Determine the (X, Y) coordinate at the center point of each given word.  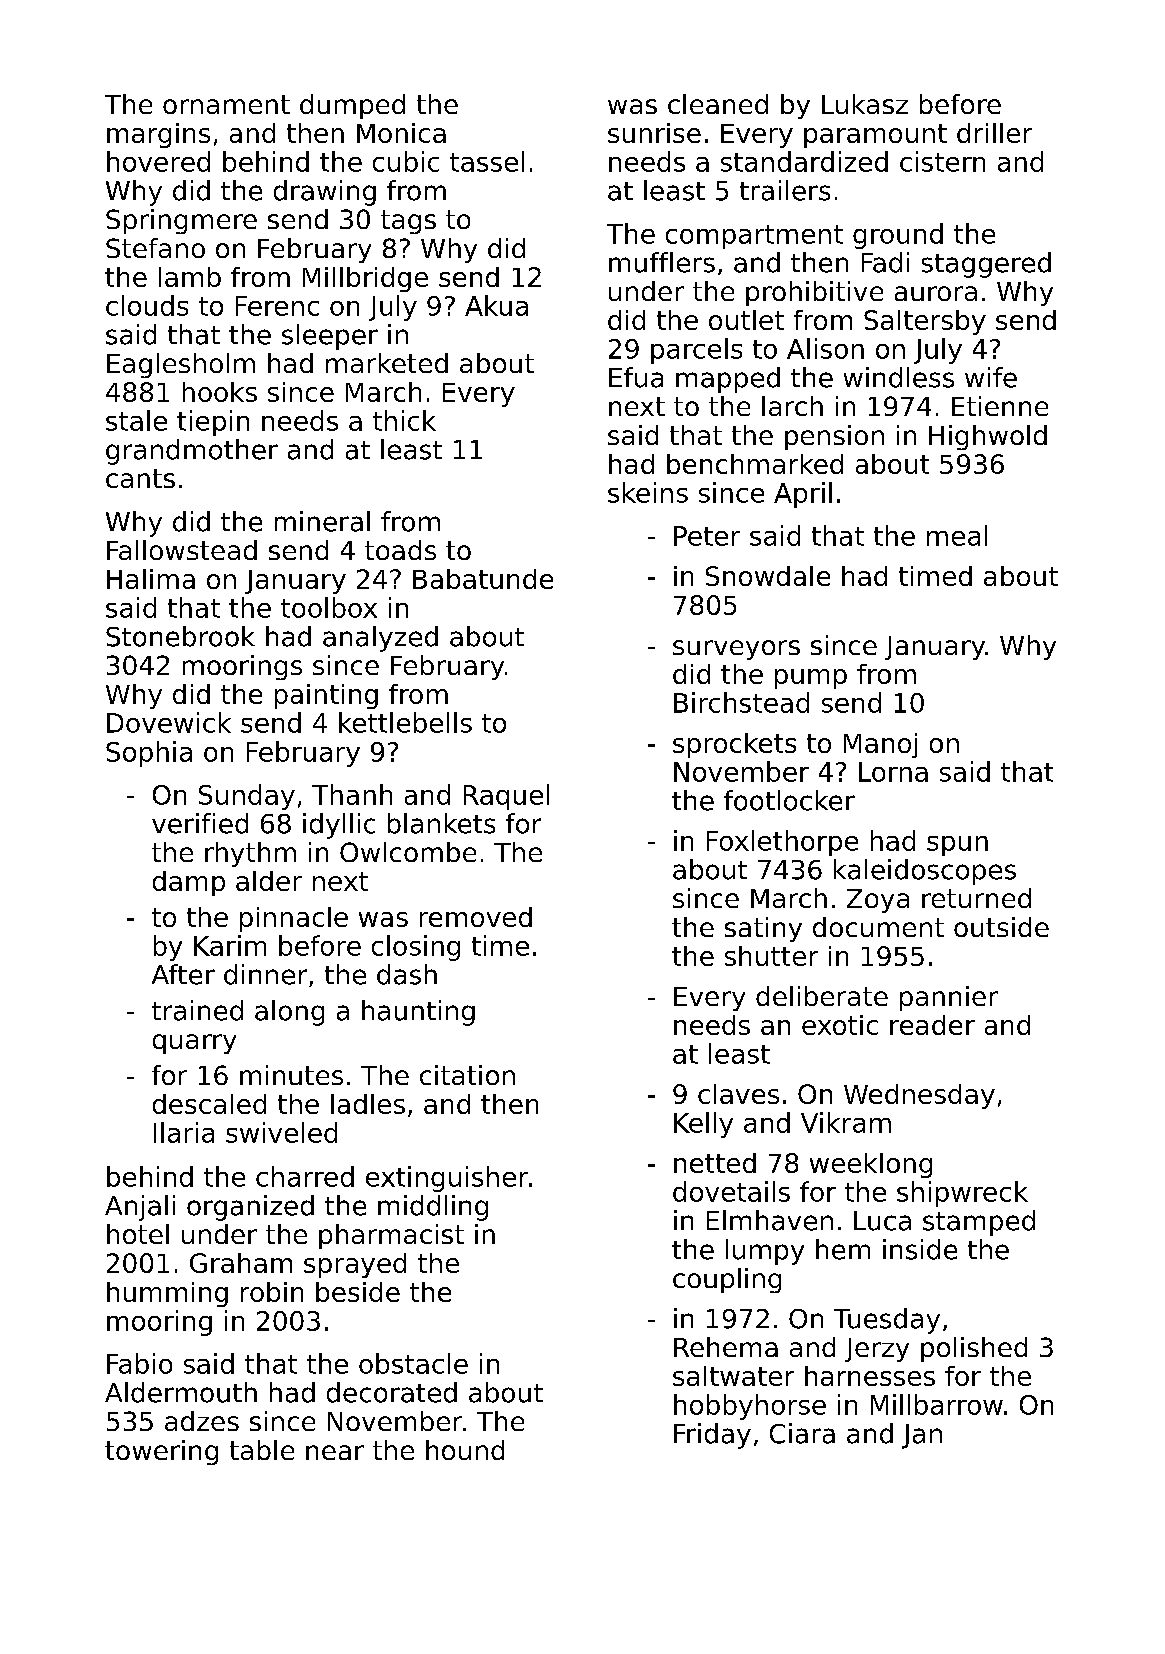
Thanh (352, 794)
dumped (352, 106)
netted (715, 1163)
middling (433, 1208)
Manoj (880, 745)
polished (974, 1349)
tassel (487, 161)
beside (358, 1292)
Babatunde (483, 579)
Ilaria (184, 1132)
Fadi (885, 262)
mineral (322, 521)
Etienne (1000, 406)
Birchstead (741, 702)
